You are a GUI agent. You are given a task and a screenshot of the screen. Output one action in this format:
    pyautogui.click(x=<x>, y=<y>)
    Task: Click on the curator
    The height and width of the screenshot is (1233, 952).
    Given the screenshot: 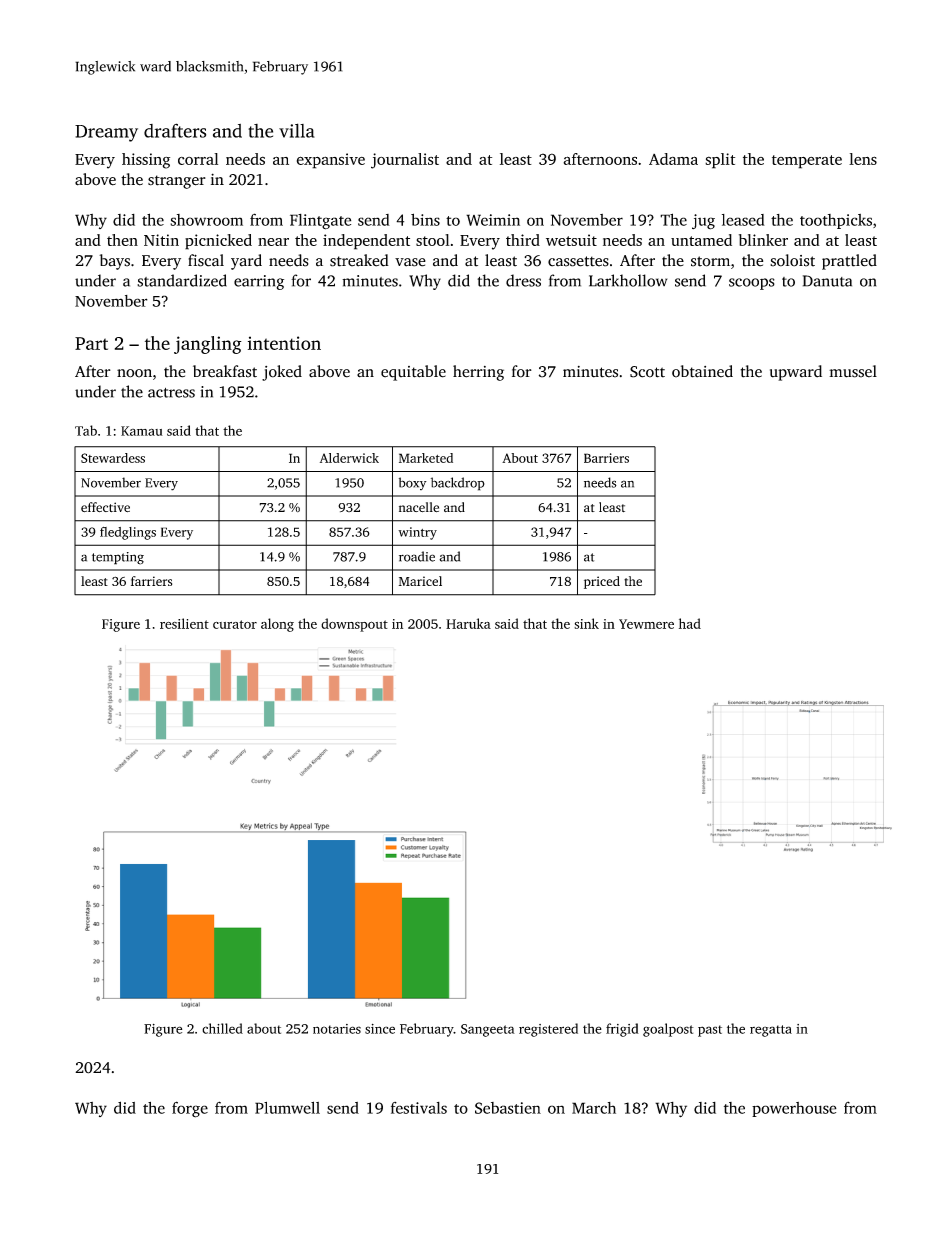 What is the action you would take?
    pyautogui.click(x=235, y=624)
